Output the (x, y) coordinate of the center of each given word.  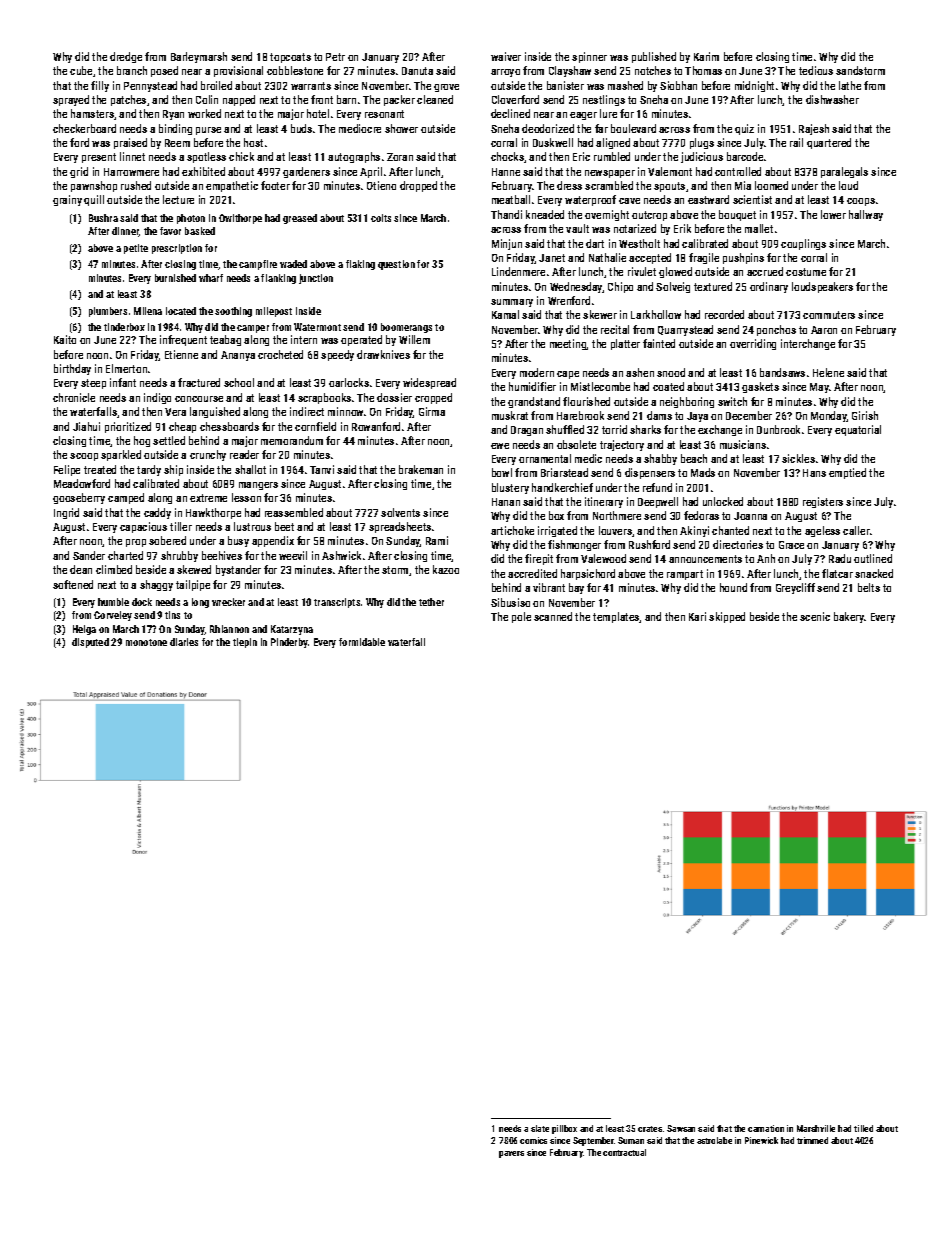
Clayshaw (570, 71)
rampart (685, 575)
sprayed (71, 100)
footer (275, 185)
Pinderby (289, 643)
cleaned (435, 99)
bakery (849, 617)
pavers (511, 1154)
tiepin (245, 643)
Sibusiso (510, 602)
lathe (850, 85)
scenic (815, 616)
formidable (362, 642)
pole (521, 617)
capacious (143, 527)
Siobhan (678, 85)
